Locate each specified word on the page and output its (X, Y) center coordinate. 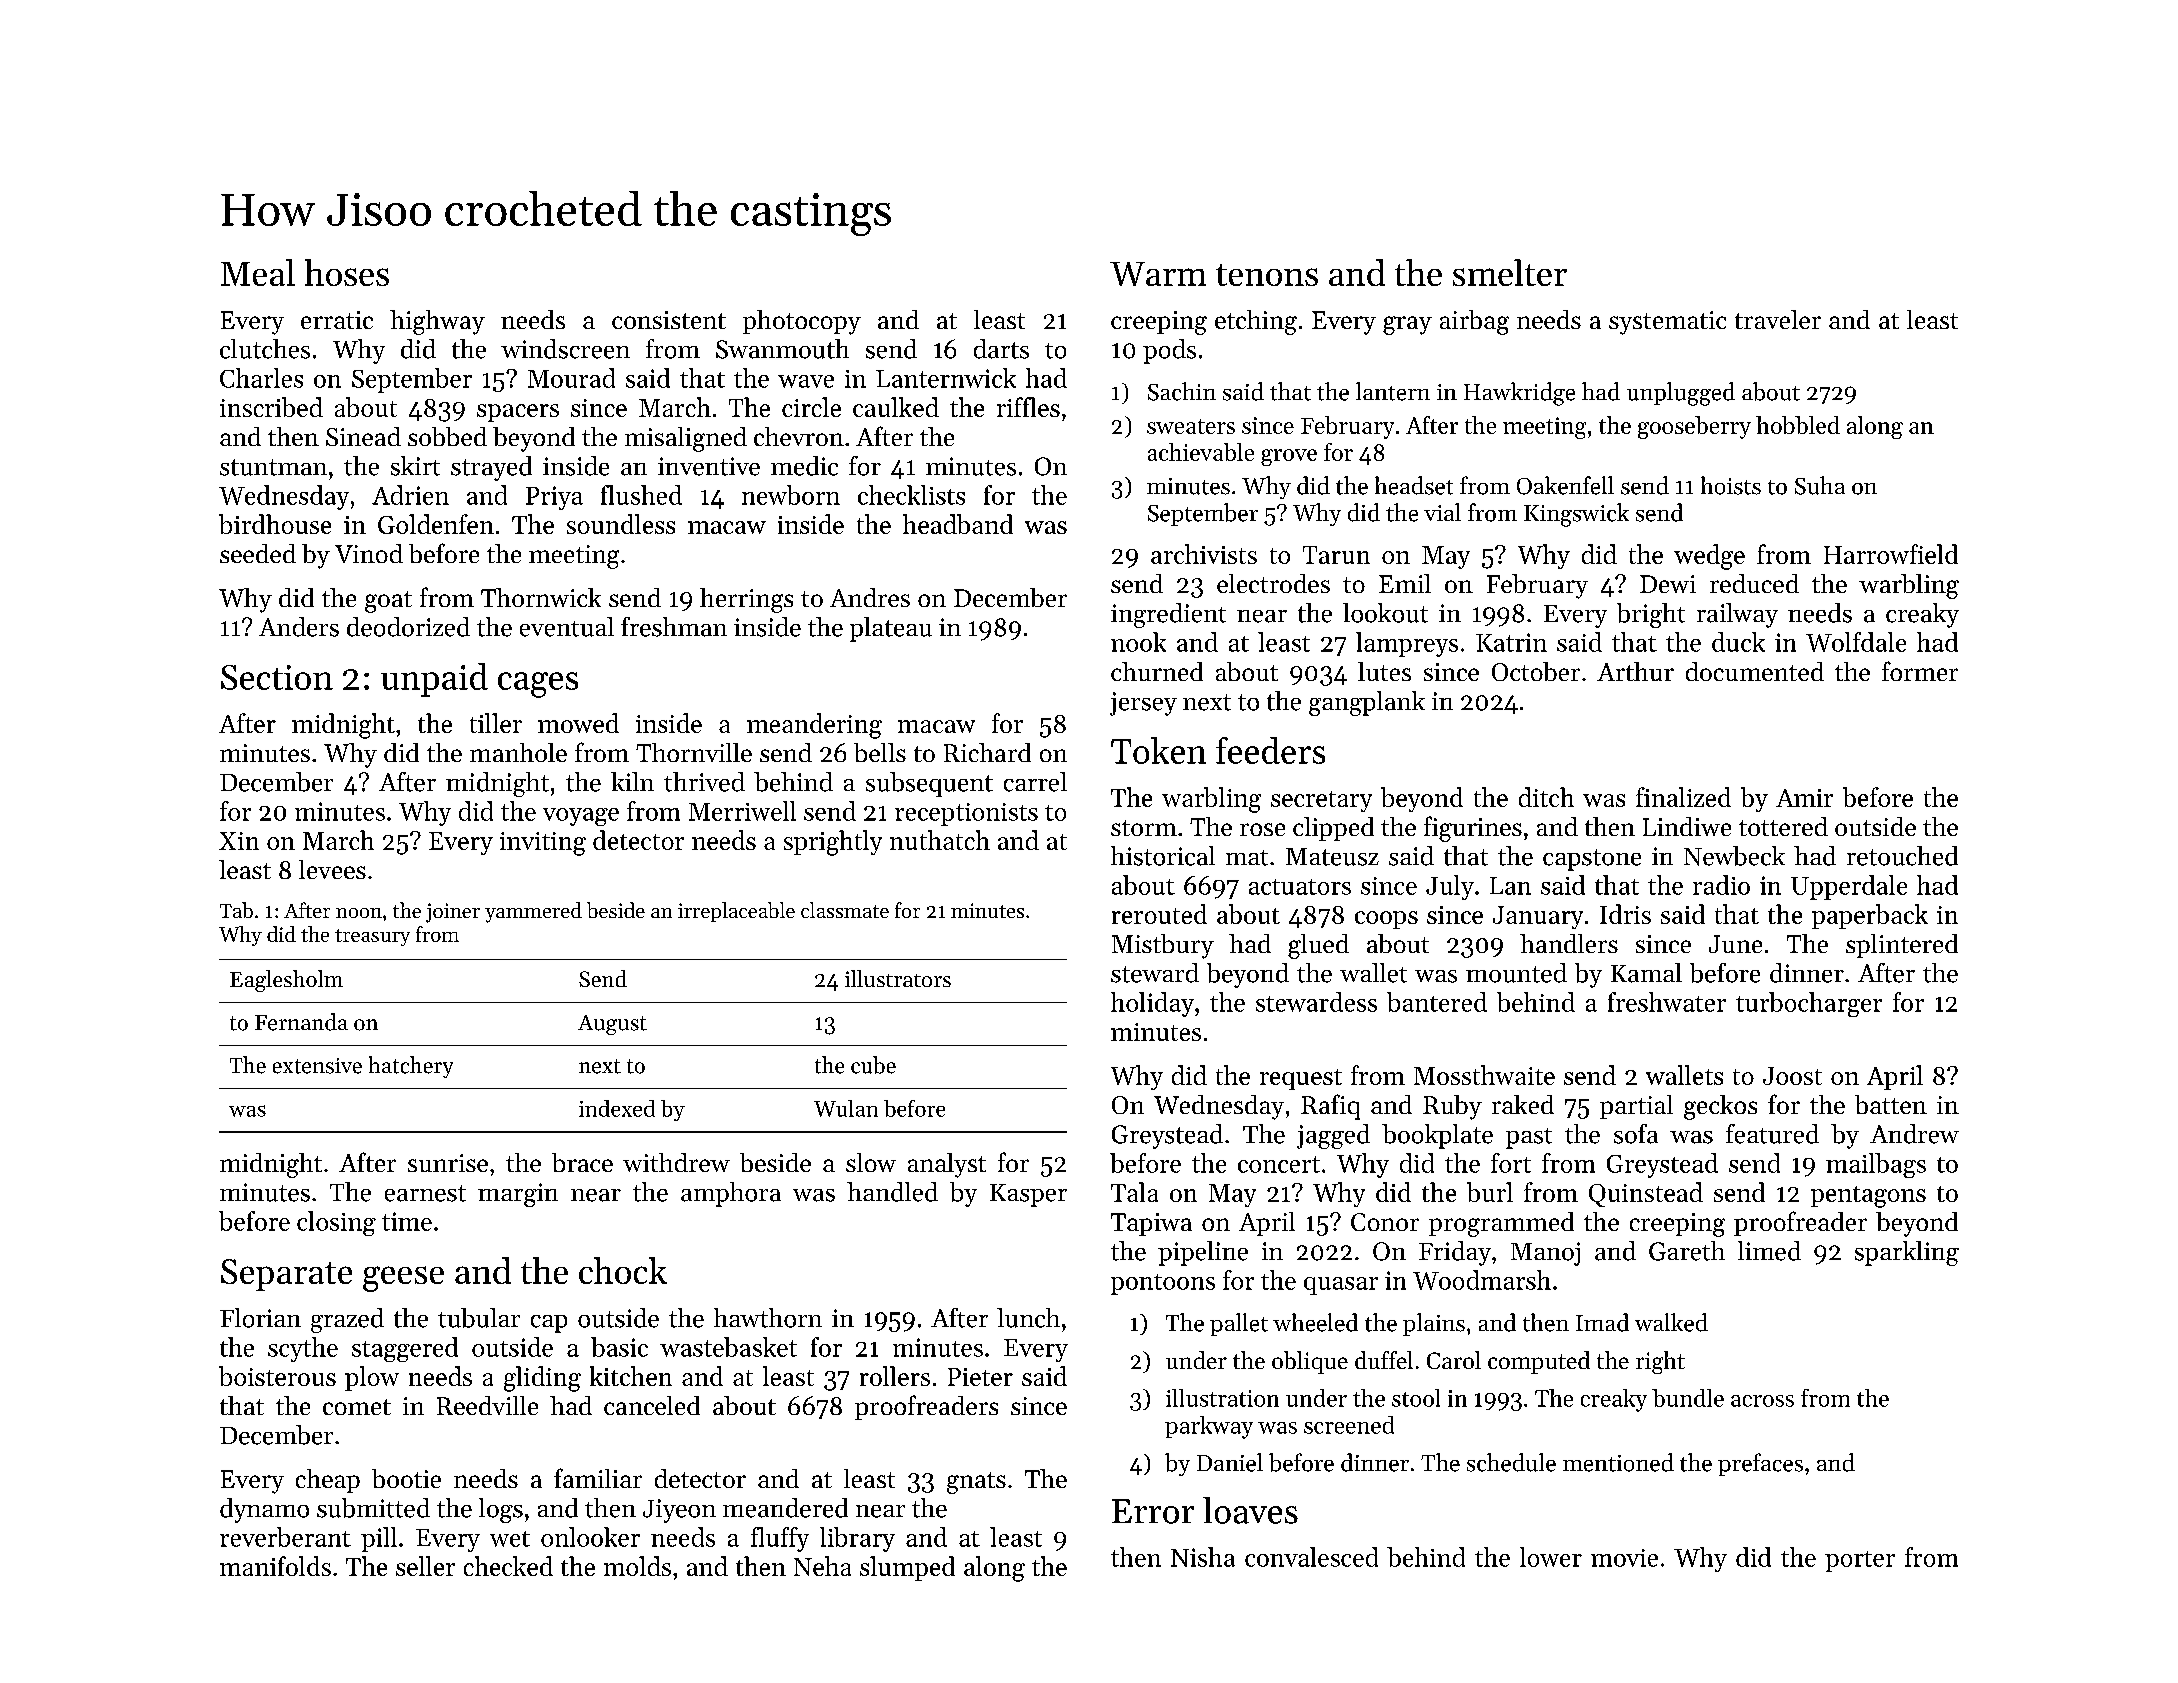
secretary (1321, 801)
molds (637, 1566)
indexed (617, 1108)
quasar (1341, 1286)
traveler (1778, 319)
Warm (1158, 274)
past (1529, 1138)
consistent (669, 320)
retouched (1902, 856)
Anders (299, 627)
